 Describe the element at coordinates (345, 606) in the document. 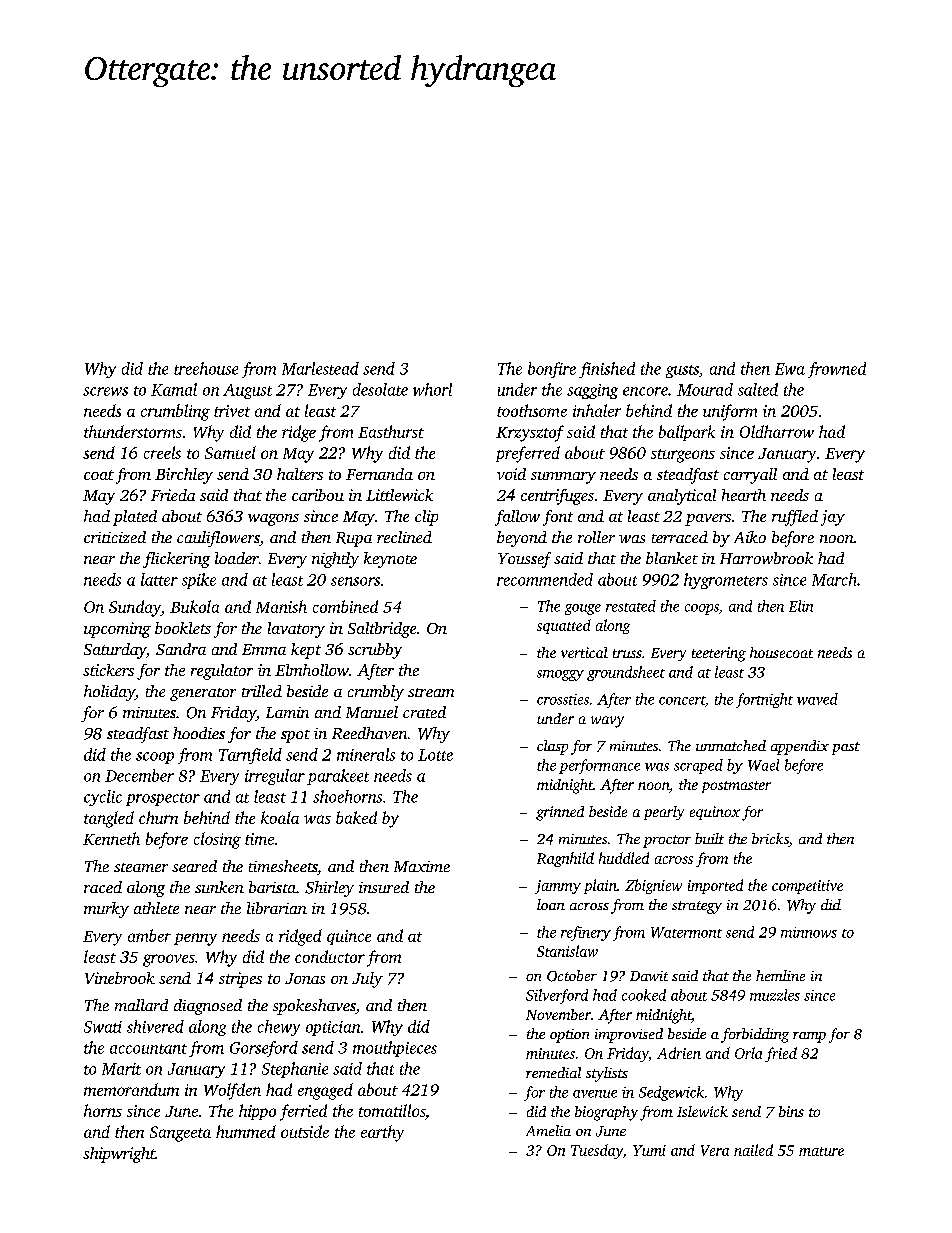

I see `combined` at that location.
